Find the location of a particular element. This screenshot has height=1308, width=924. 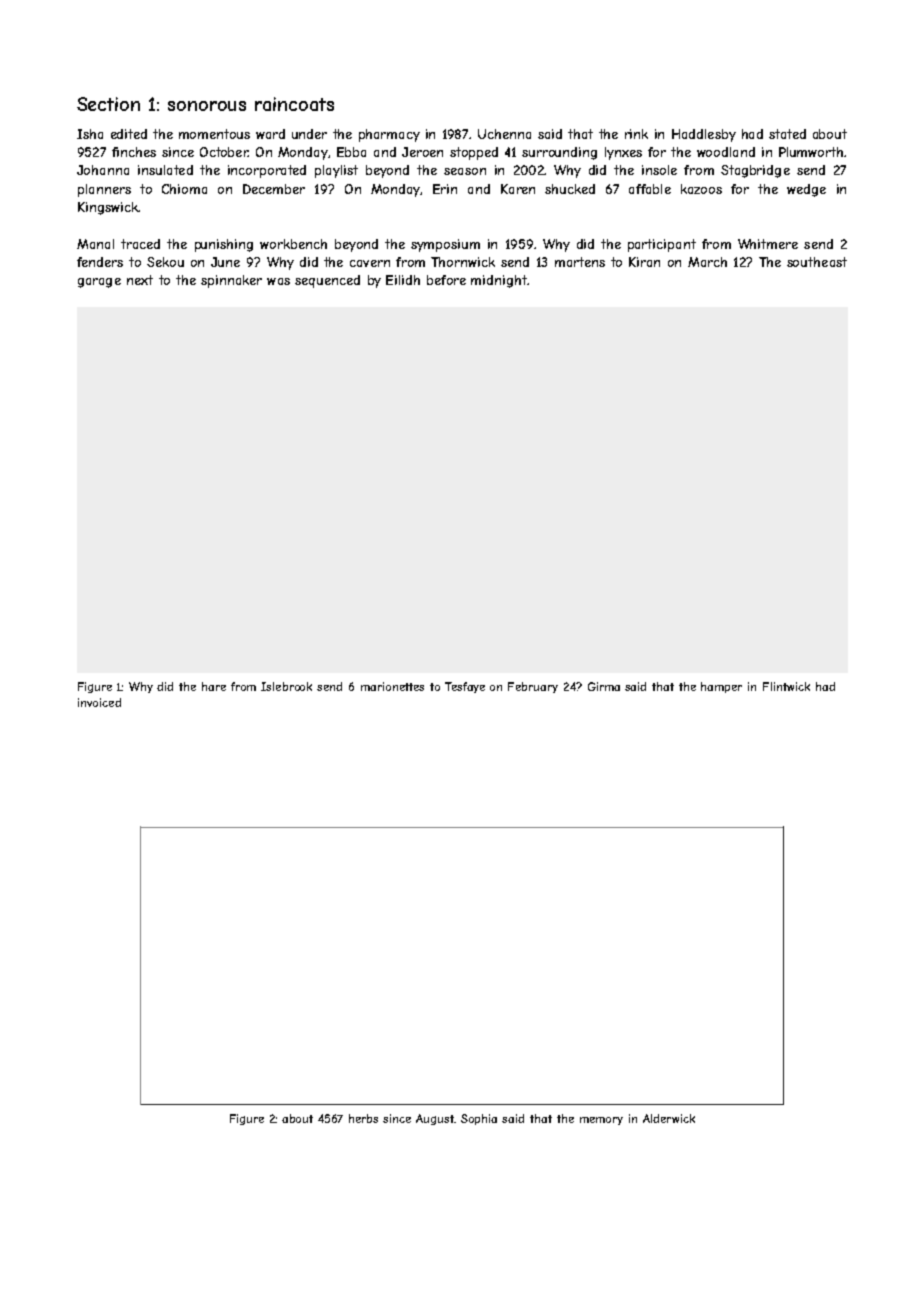

sequenced is located at coordinates (327, 281).
